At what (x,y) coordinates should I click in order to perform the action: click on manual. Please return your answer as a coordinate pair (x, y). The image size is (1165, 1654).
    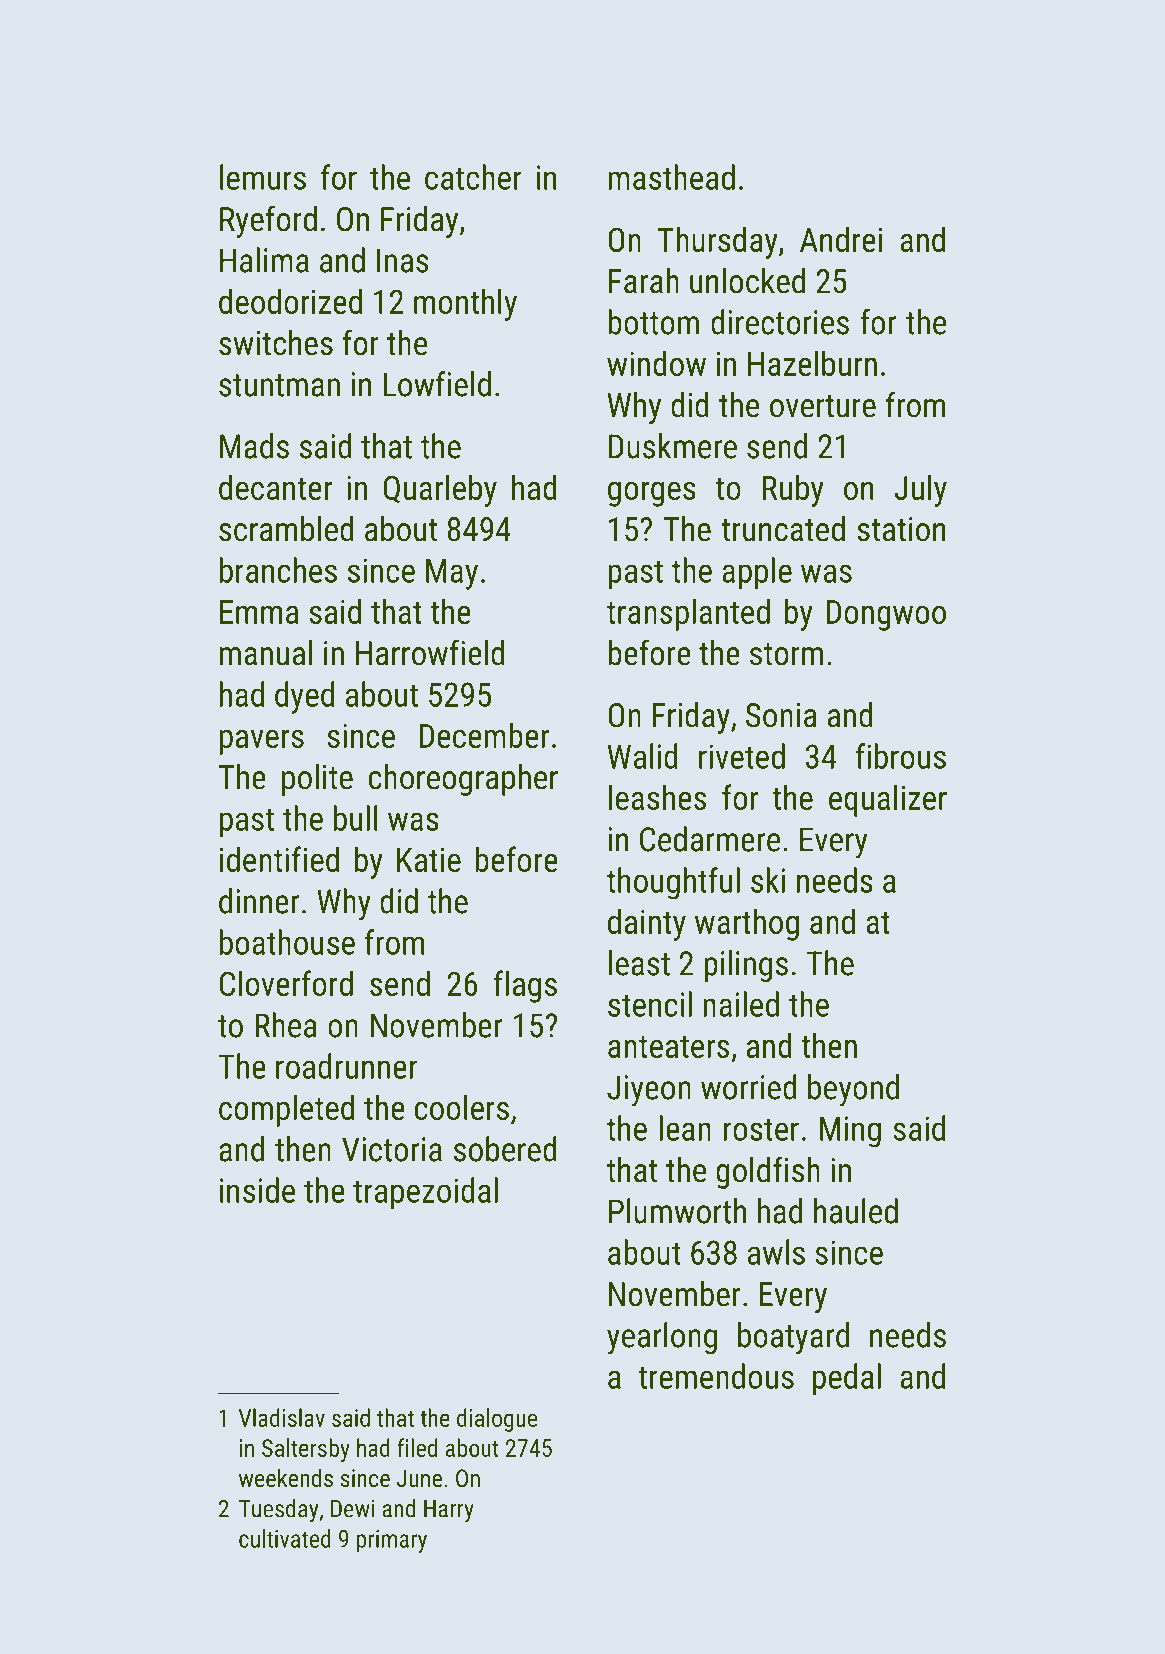
    Looking at the image, I should click on (266, 653).
